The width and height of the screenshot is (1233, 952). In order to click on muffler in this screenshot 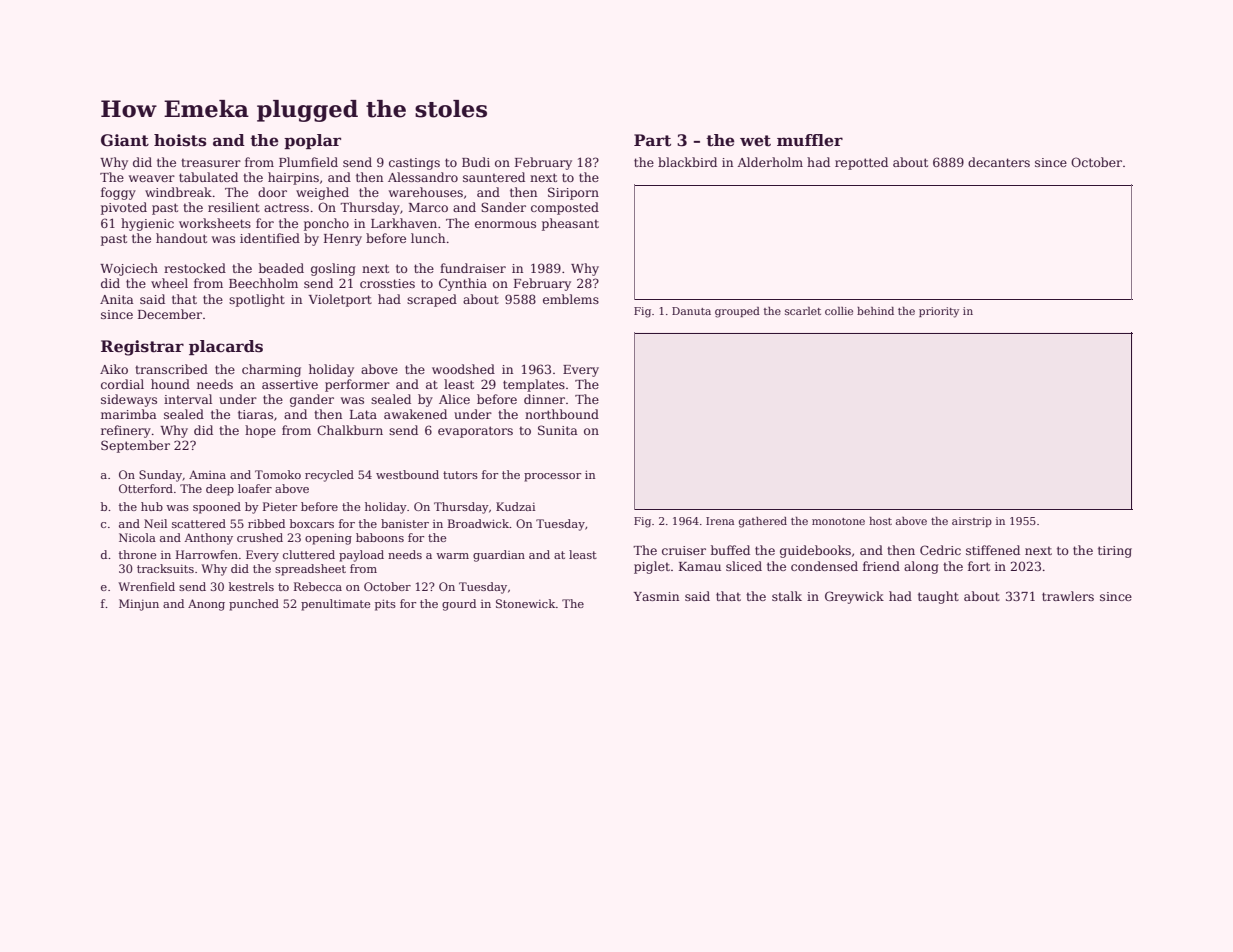, I will do `click(810, 140)`.
